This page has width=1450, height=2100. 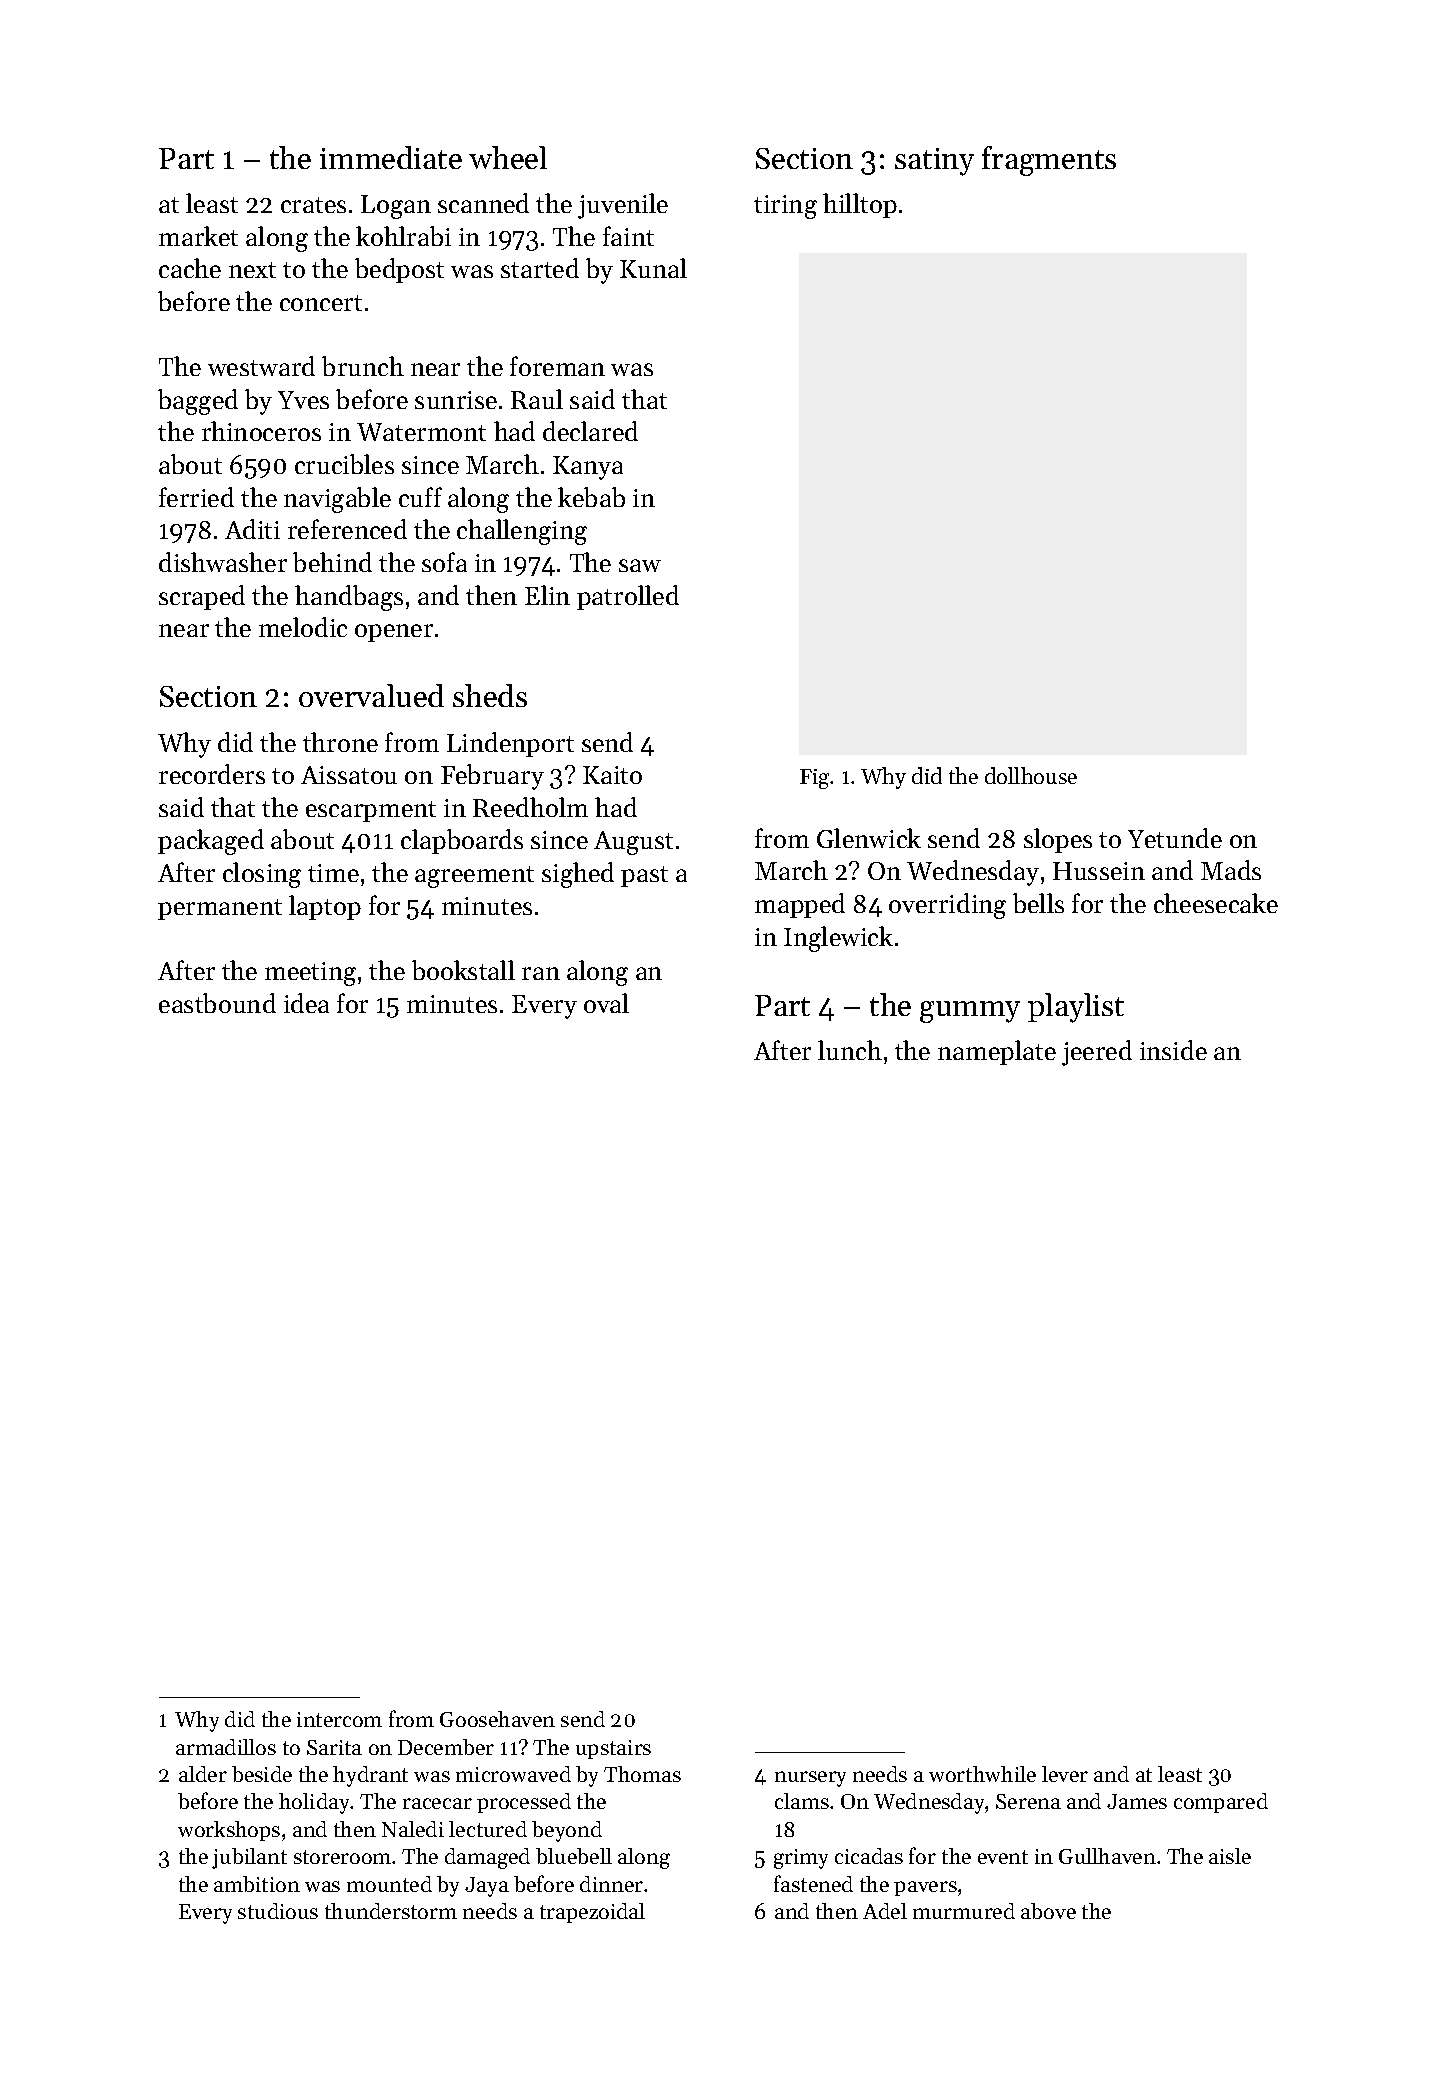 What do you see at coordinates (1230, 1856) in the page?
I see `aisle` at bounding box center [1230, 1856].
